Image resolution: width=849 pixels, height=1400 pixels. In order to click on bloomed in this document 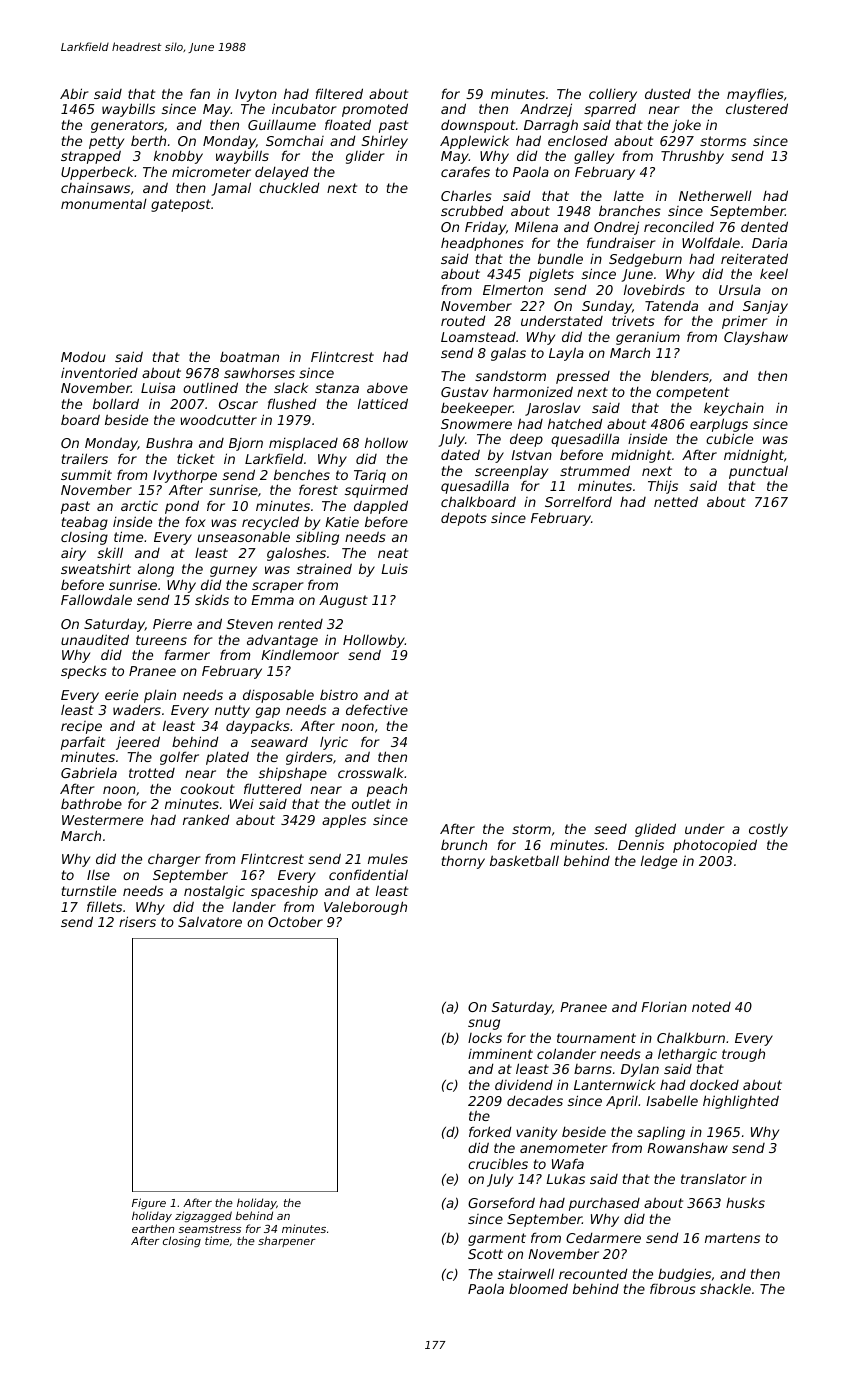, I will do `click(538, 1288)`.
